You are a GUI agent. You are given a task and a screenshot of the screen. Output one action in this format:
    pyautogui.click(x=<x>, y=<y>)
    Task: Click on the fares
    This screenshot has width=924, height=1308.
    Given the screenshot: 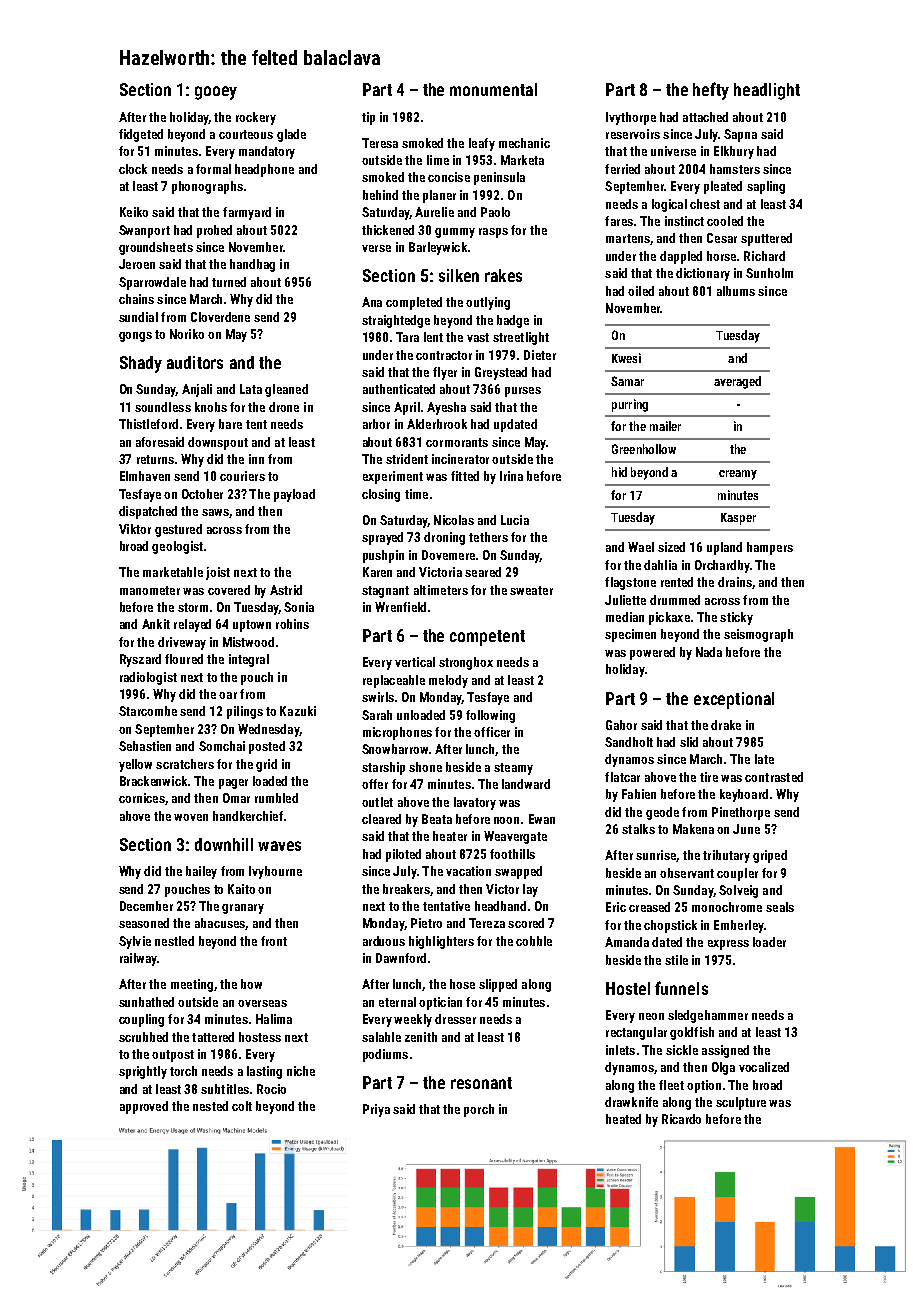 What is the action you would take?
    pyautogui.click(x=619, y=221)
